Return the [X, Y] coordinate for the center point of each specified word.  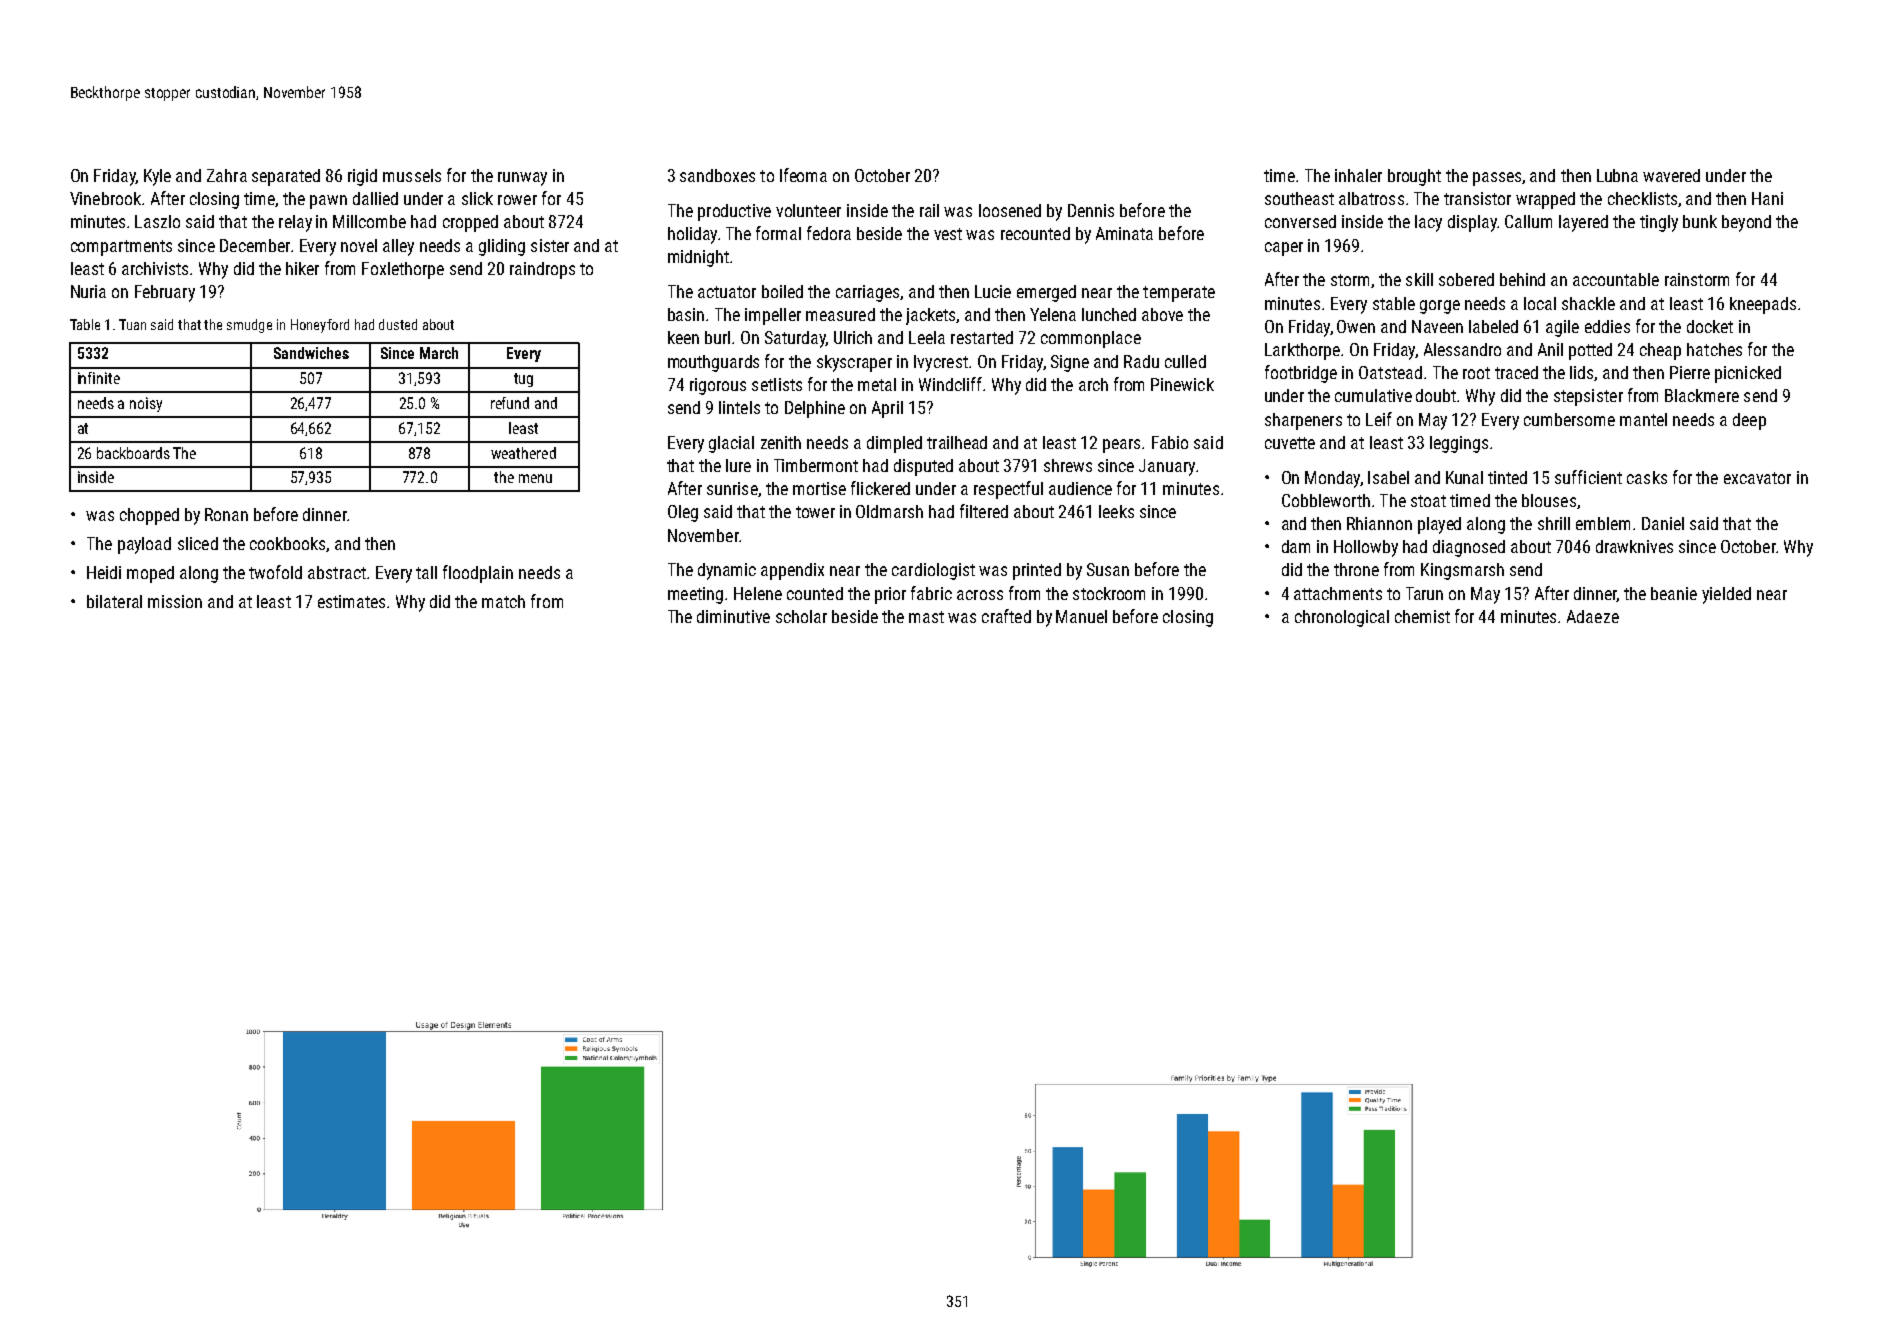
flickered [880, 488]
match [503, 601]
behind [1522, 279]
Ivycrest [941, 363]
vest [948, 234]
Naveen [1437, 326]
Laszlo [157, 221]
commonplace [1091, 339]
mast [926, 617]
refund [510, 403]
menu [535, 478]
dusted [398, 324]
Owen [1356, 326]
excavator [1757, 478]
